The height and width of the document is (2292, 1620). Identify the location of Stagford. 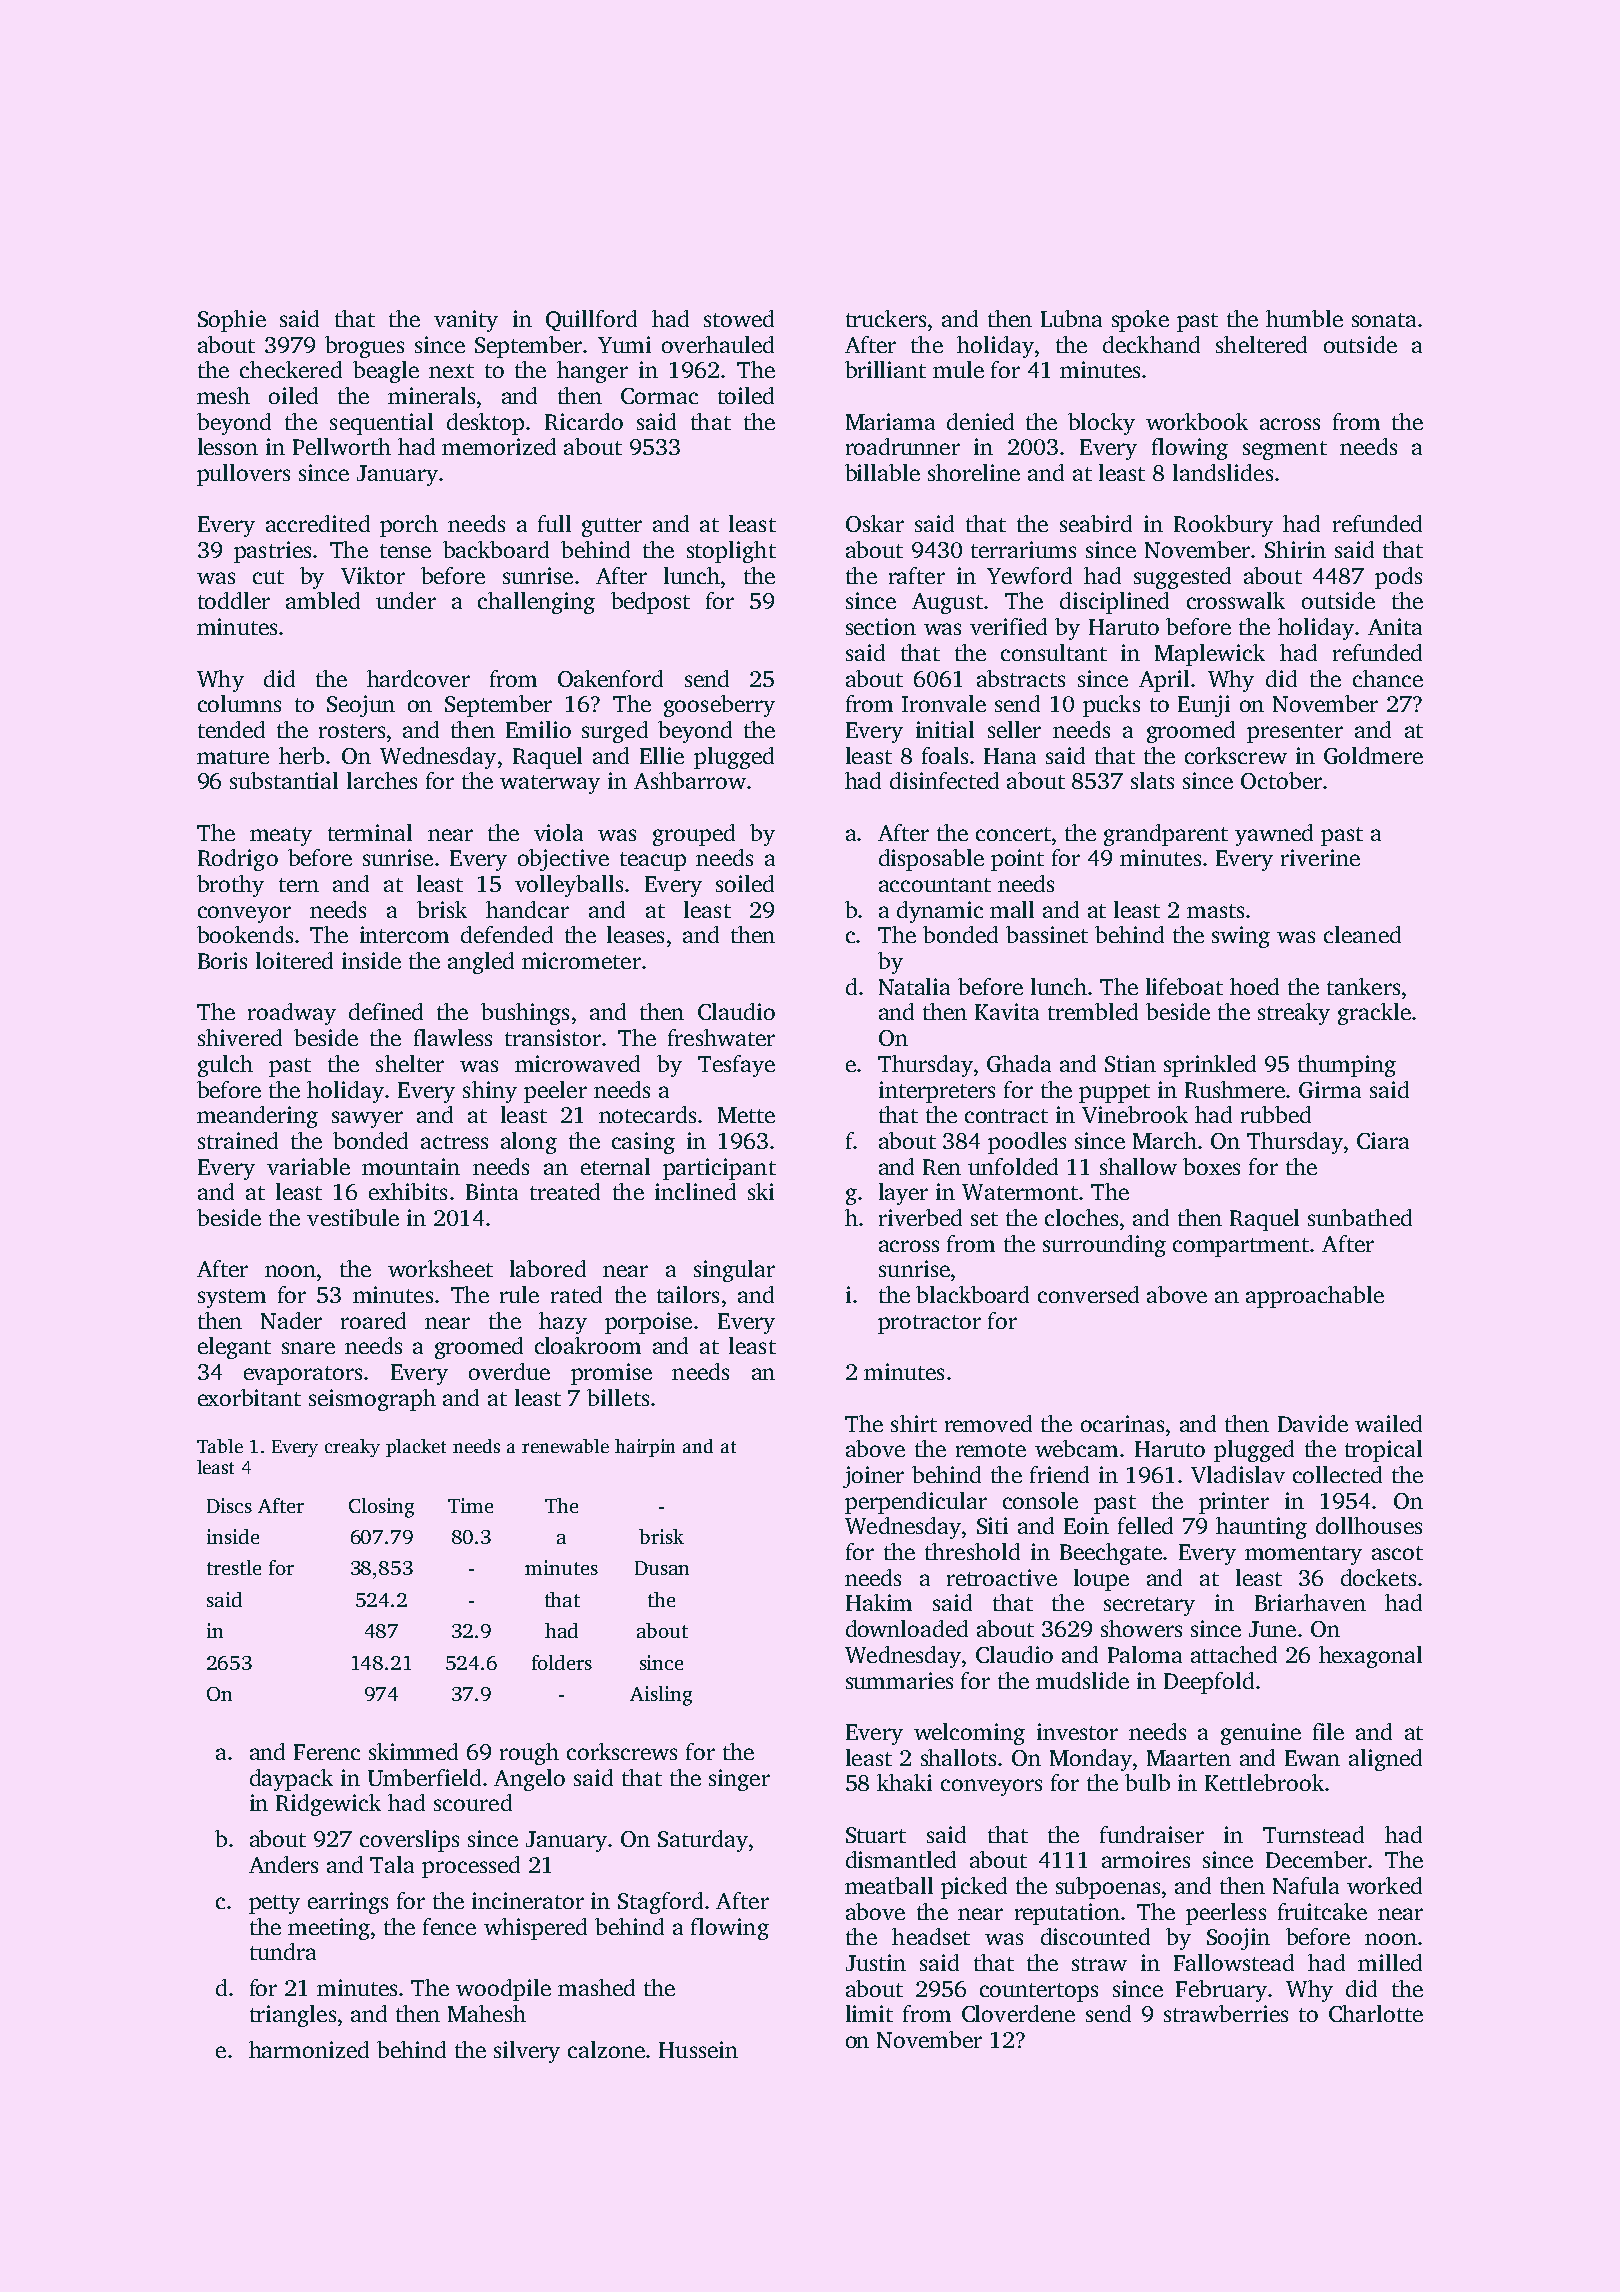
(660, 1903).
